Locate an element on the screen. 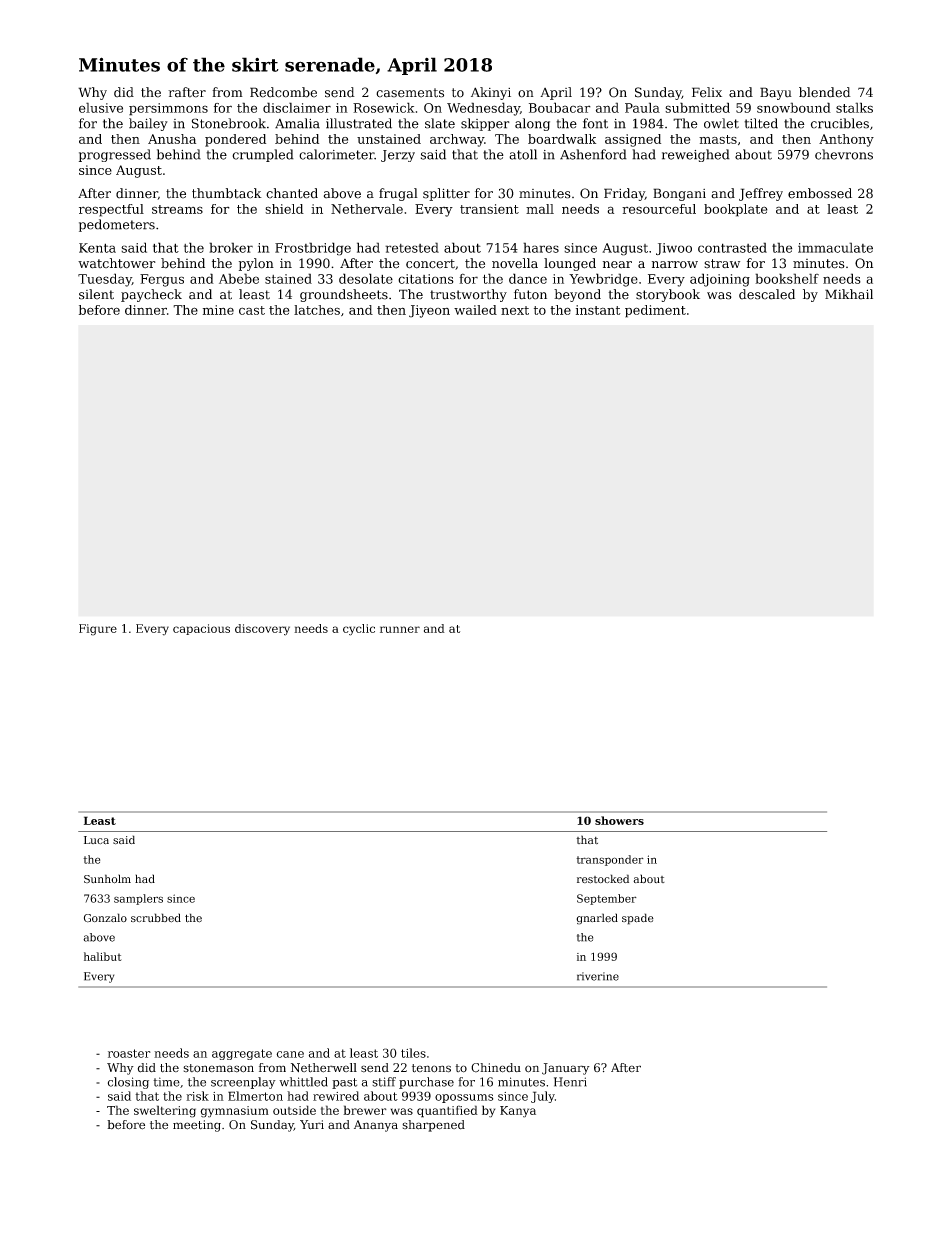 The height and width of the screenshot is (1233, 952). next is located at coordinates (515, 310).
